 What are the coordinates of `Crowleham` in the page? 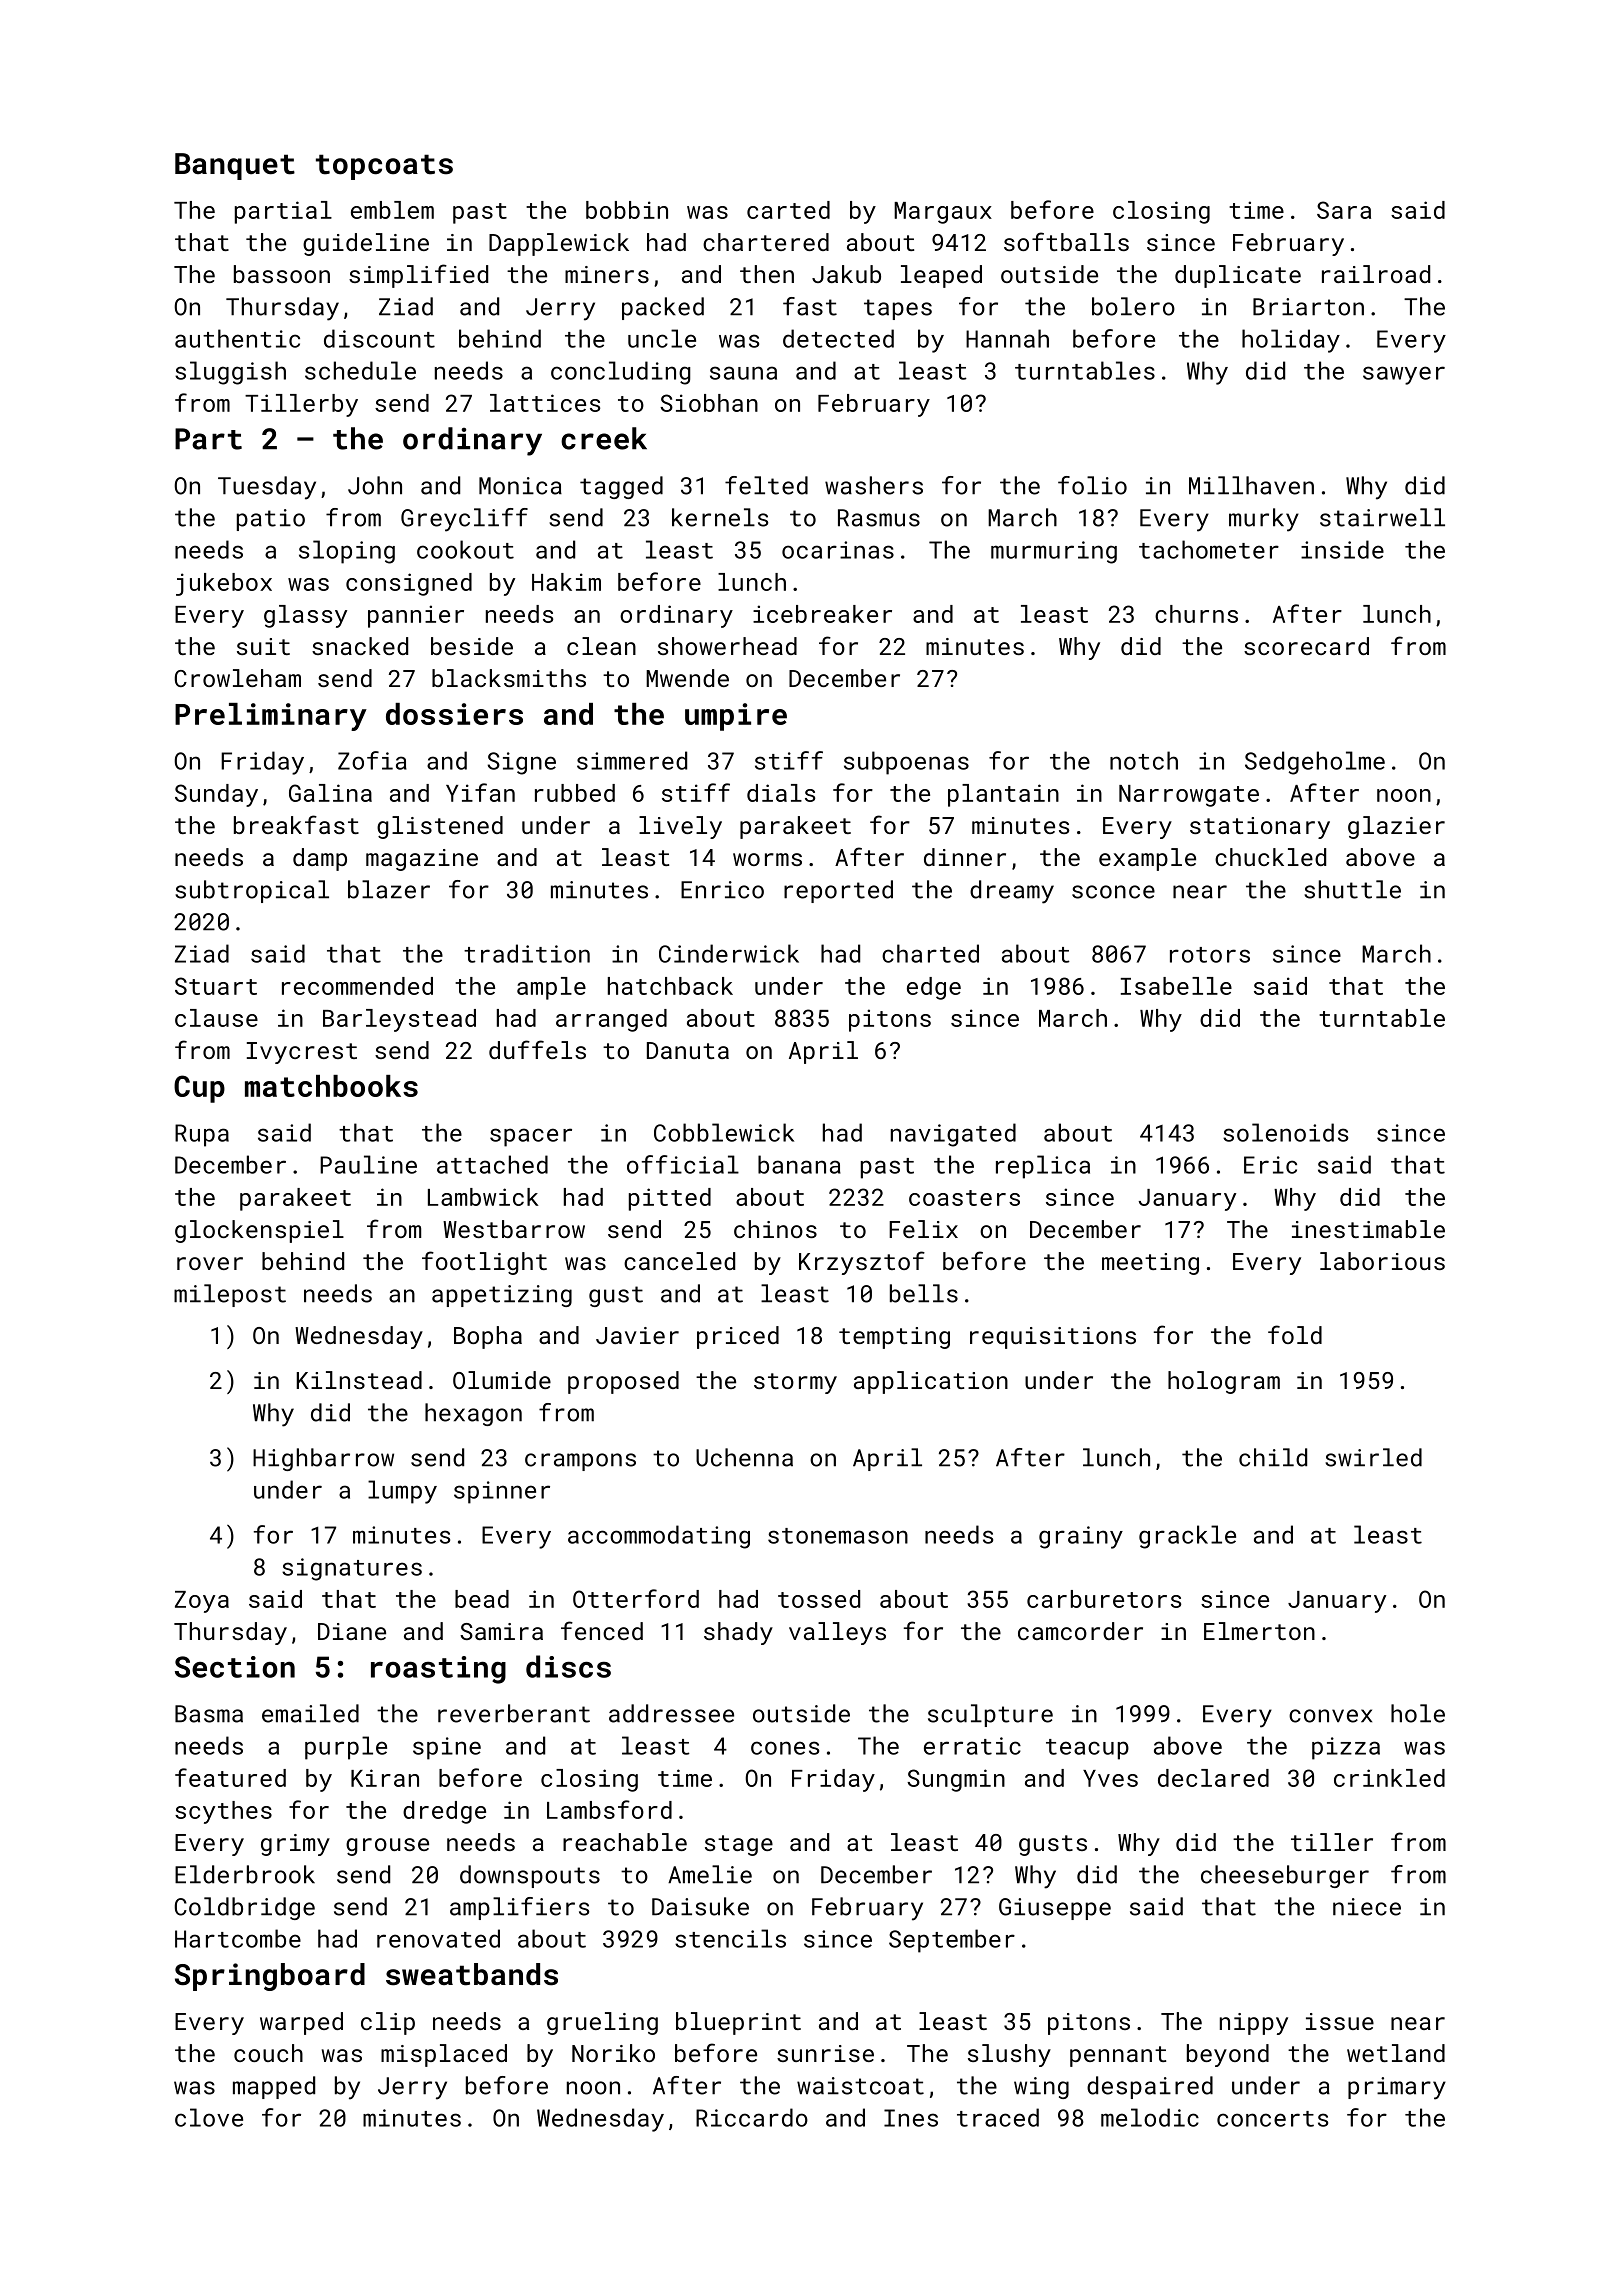 It's located at (238, 678).
